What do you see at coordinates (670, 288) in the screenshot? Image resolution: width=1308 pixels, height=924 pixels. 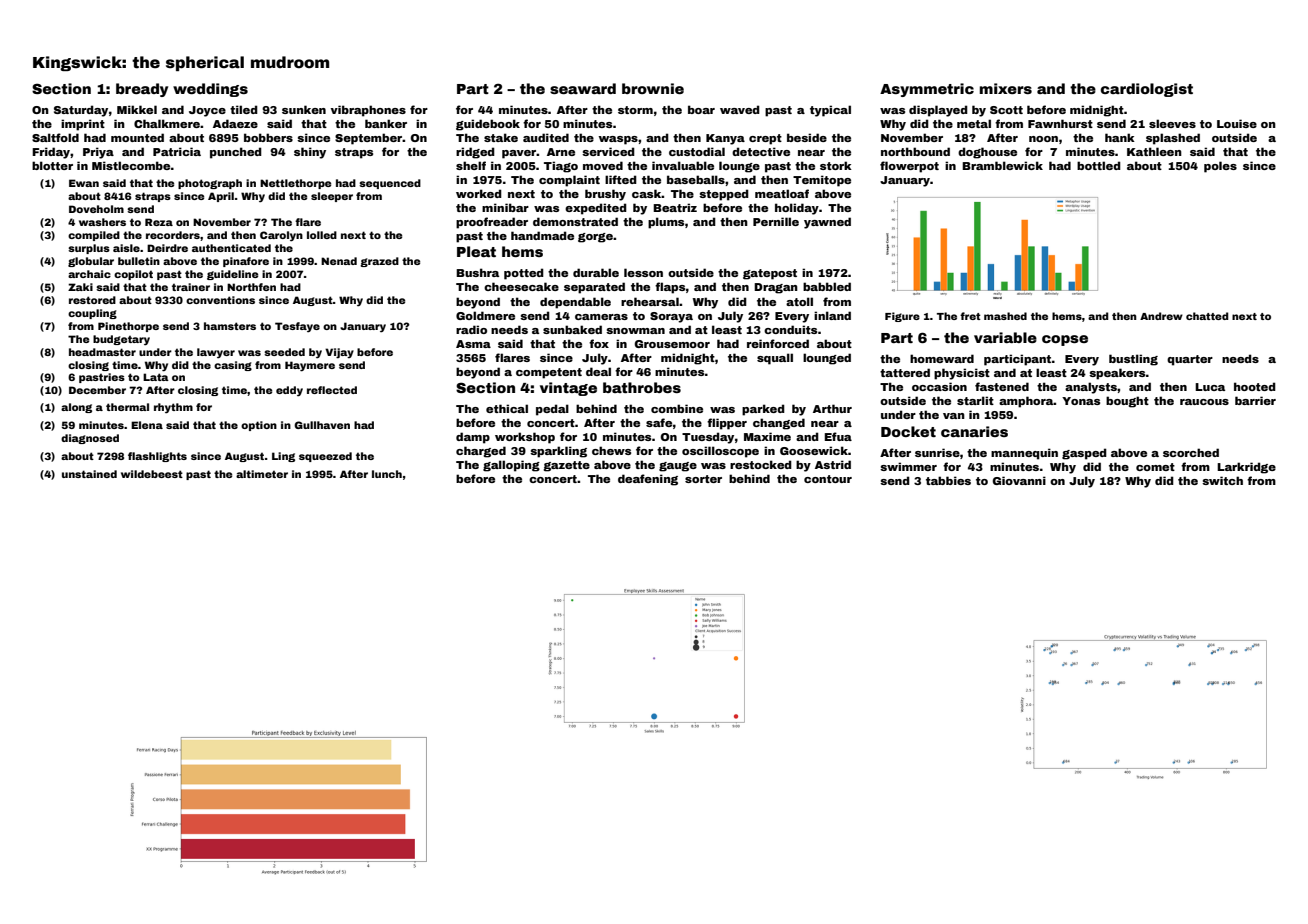 I see `flaps` at bounding box center [670, 288].
